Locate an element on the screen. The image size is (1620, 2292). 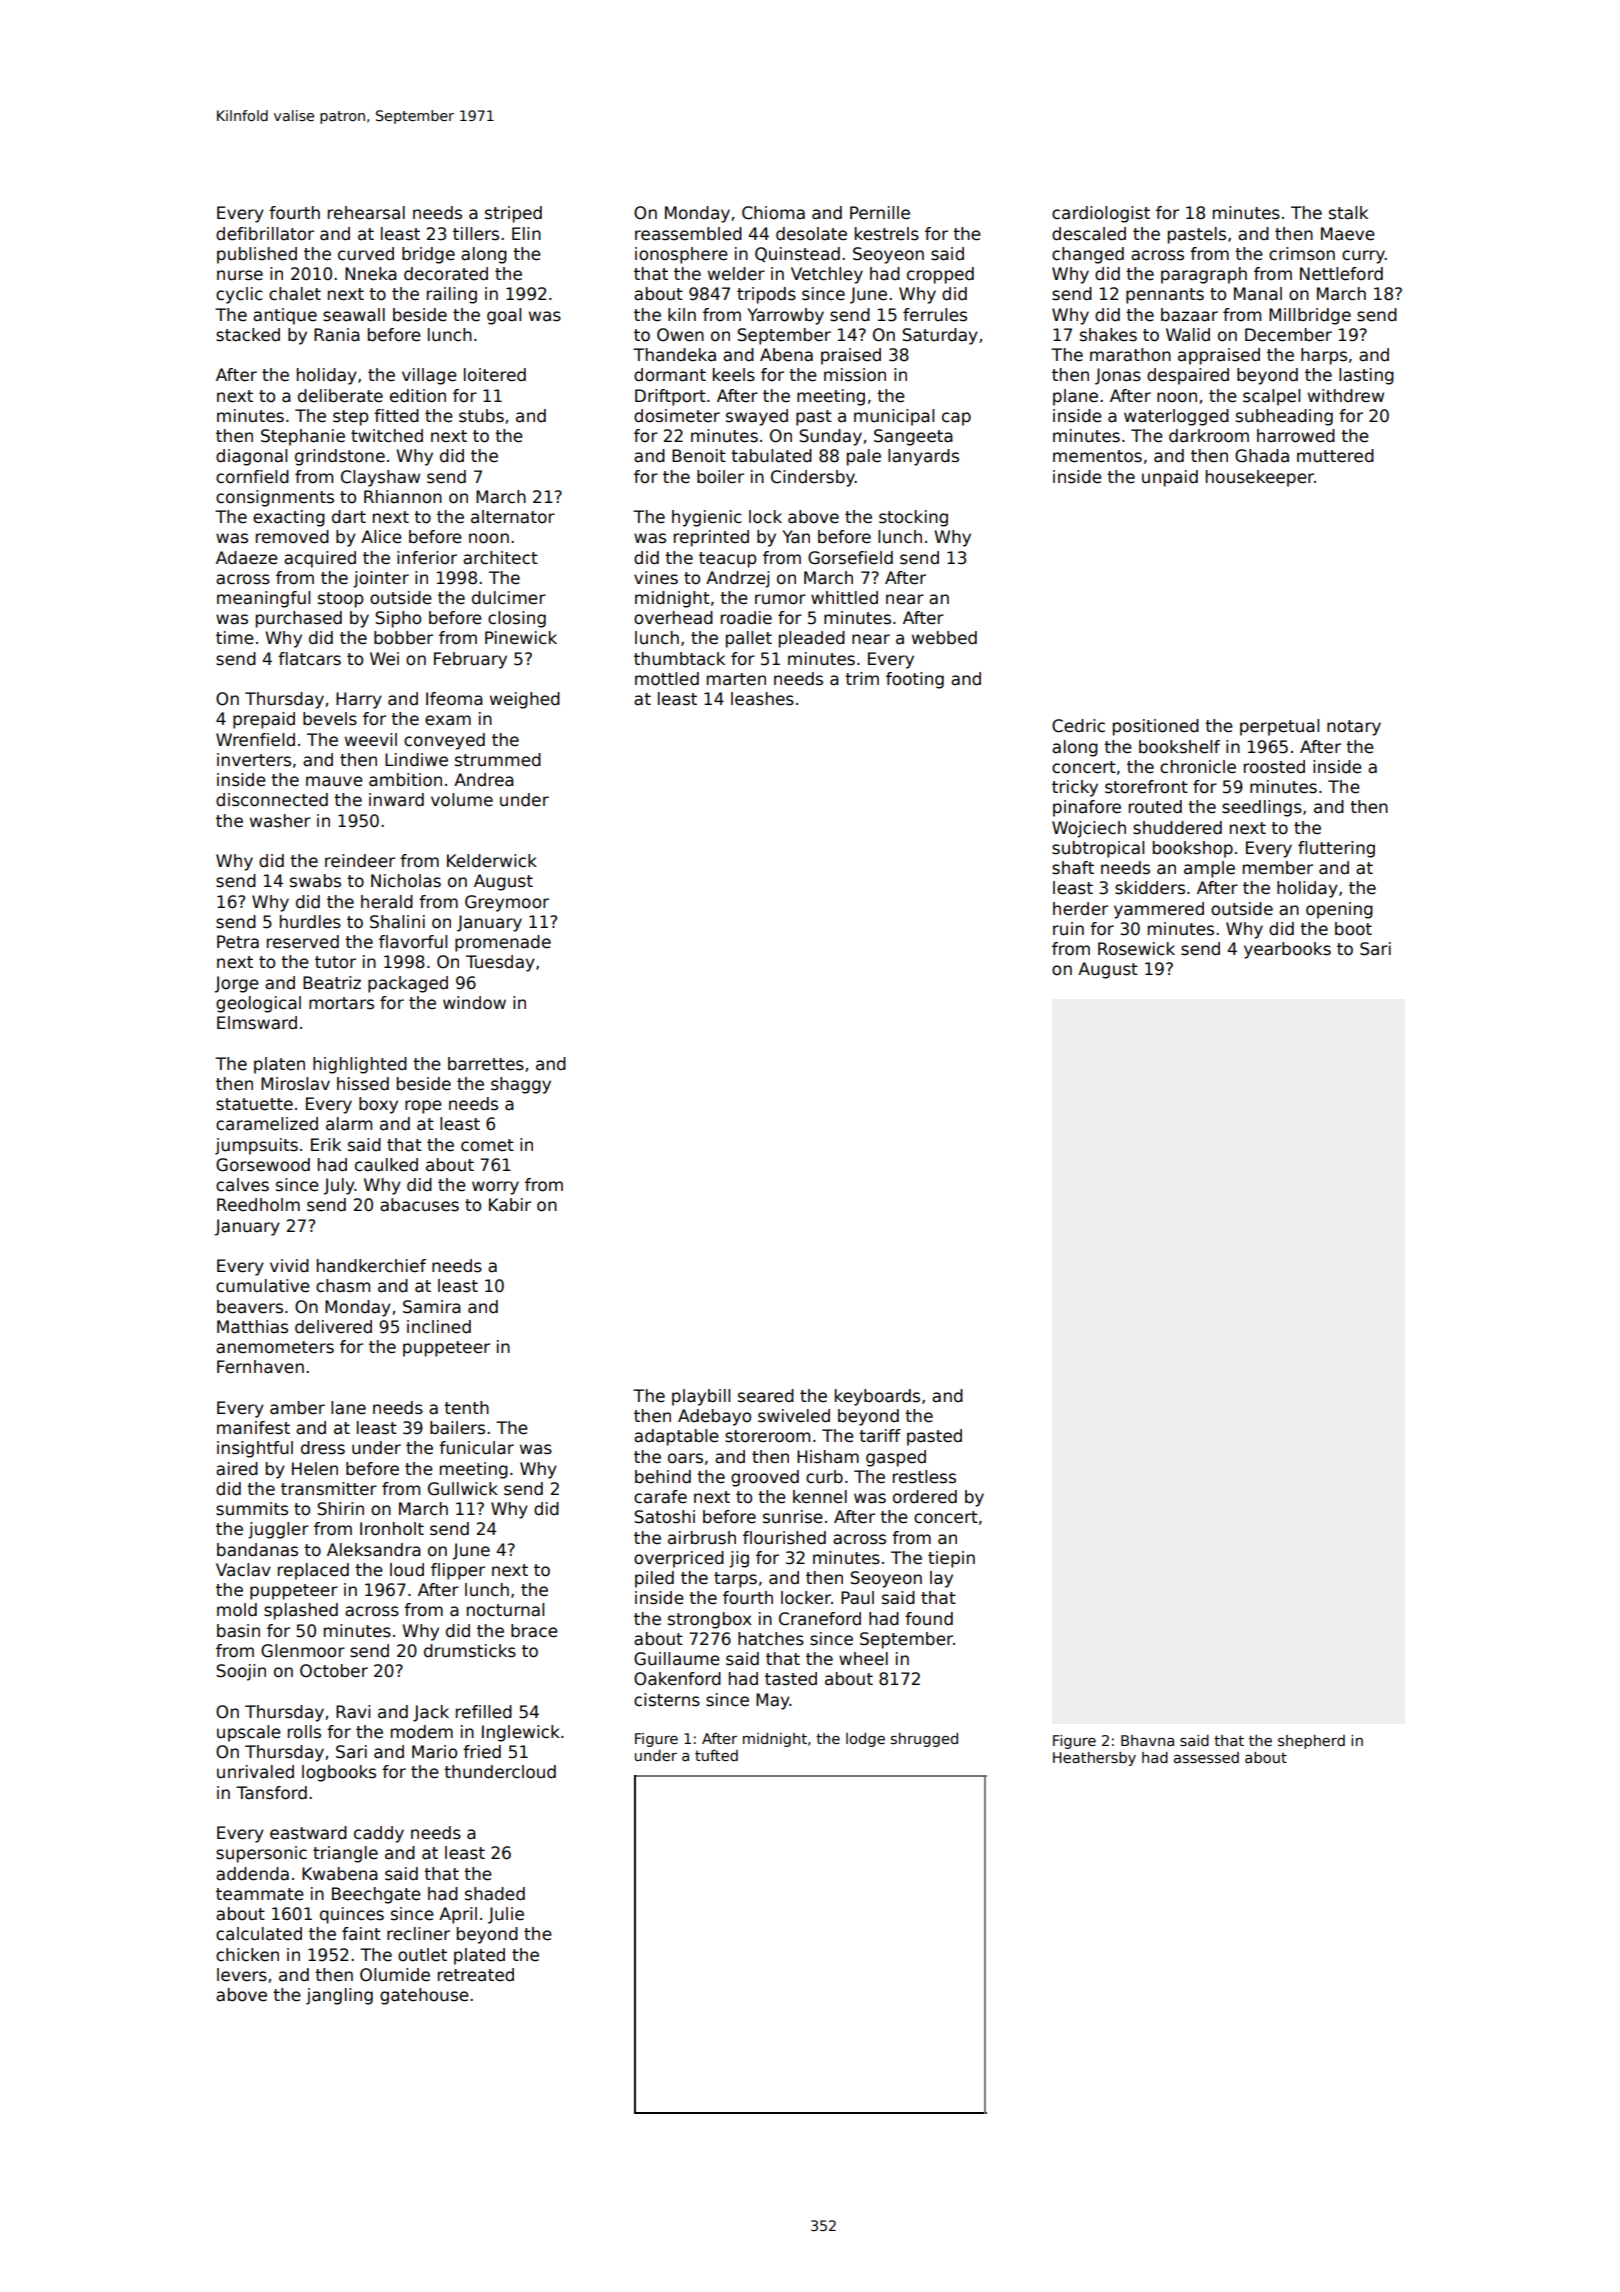
cardiologist is located at coordinates (1101, 214).
